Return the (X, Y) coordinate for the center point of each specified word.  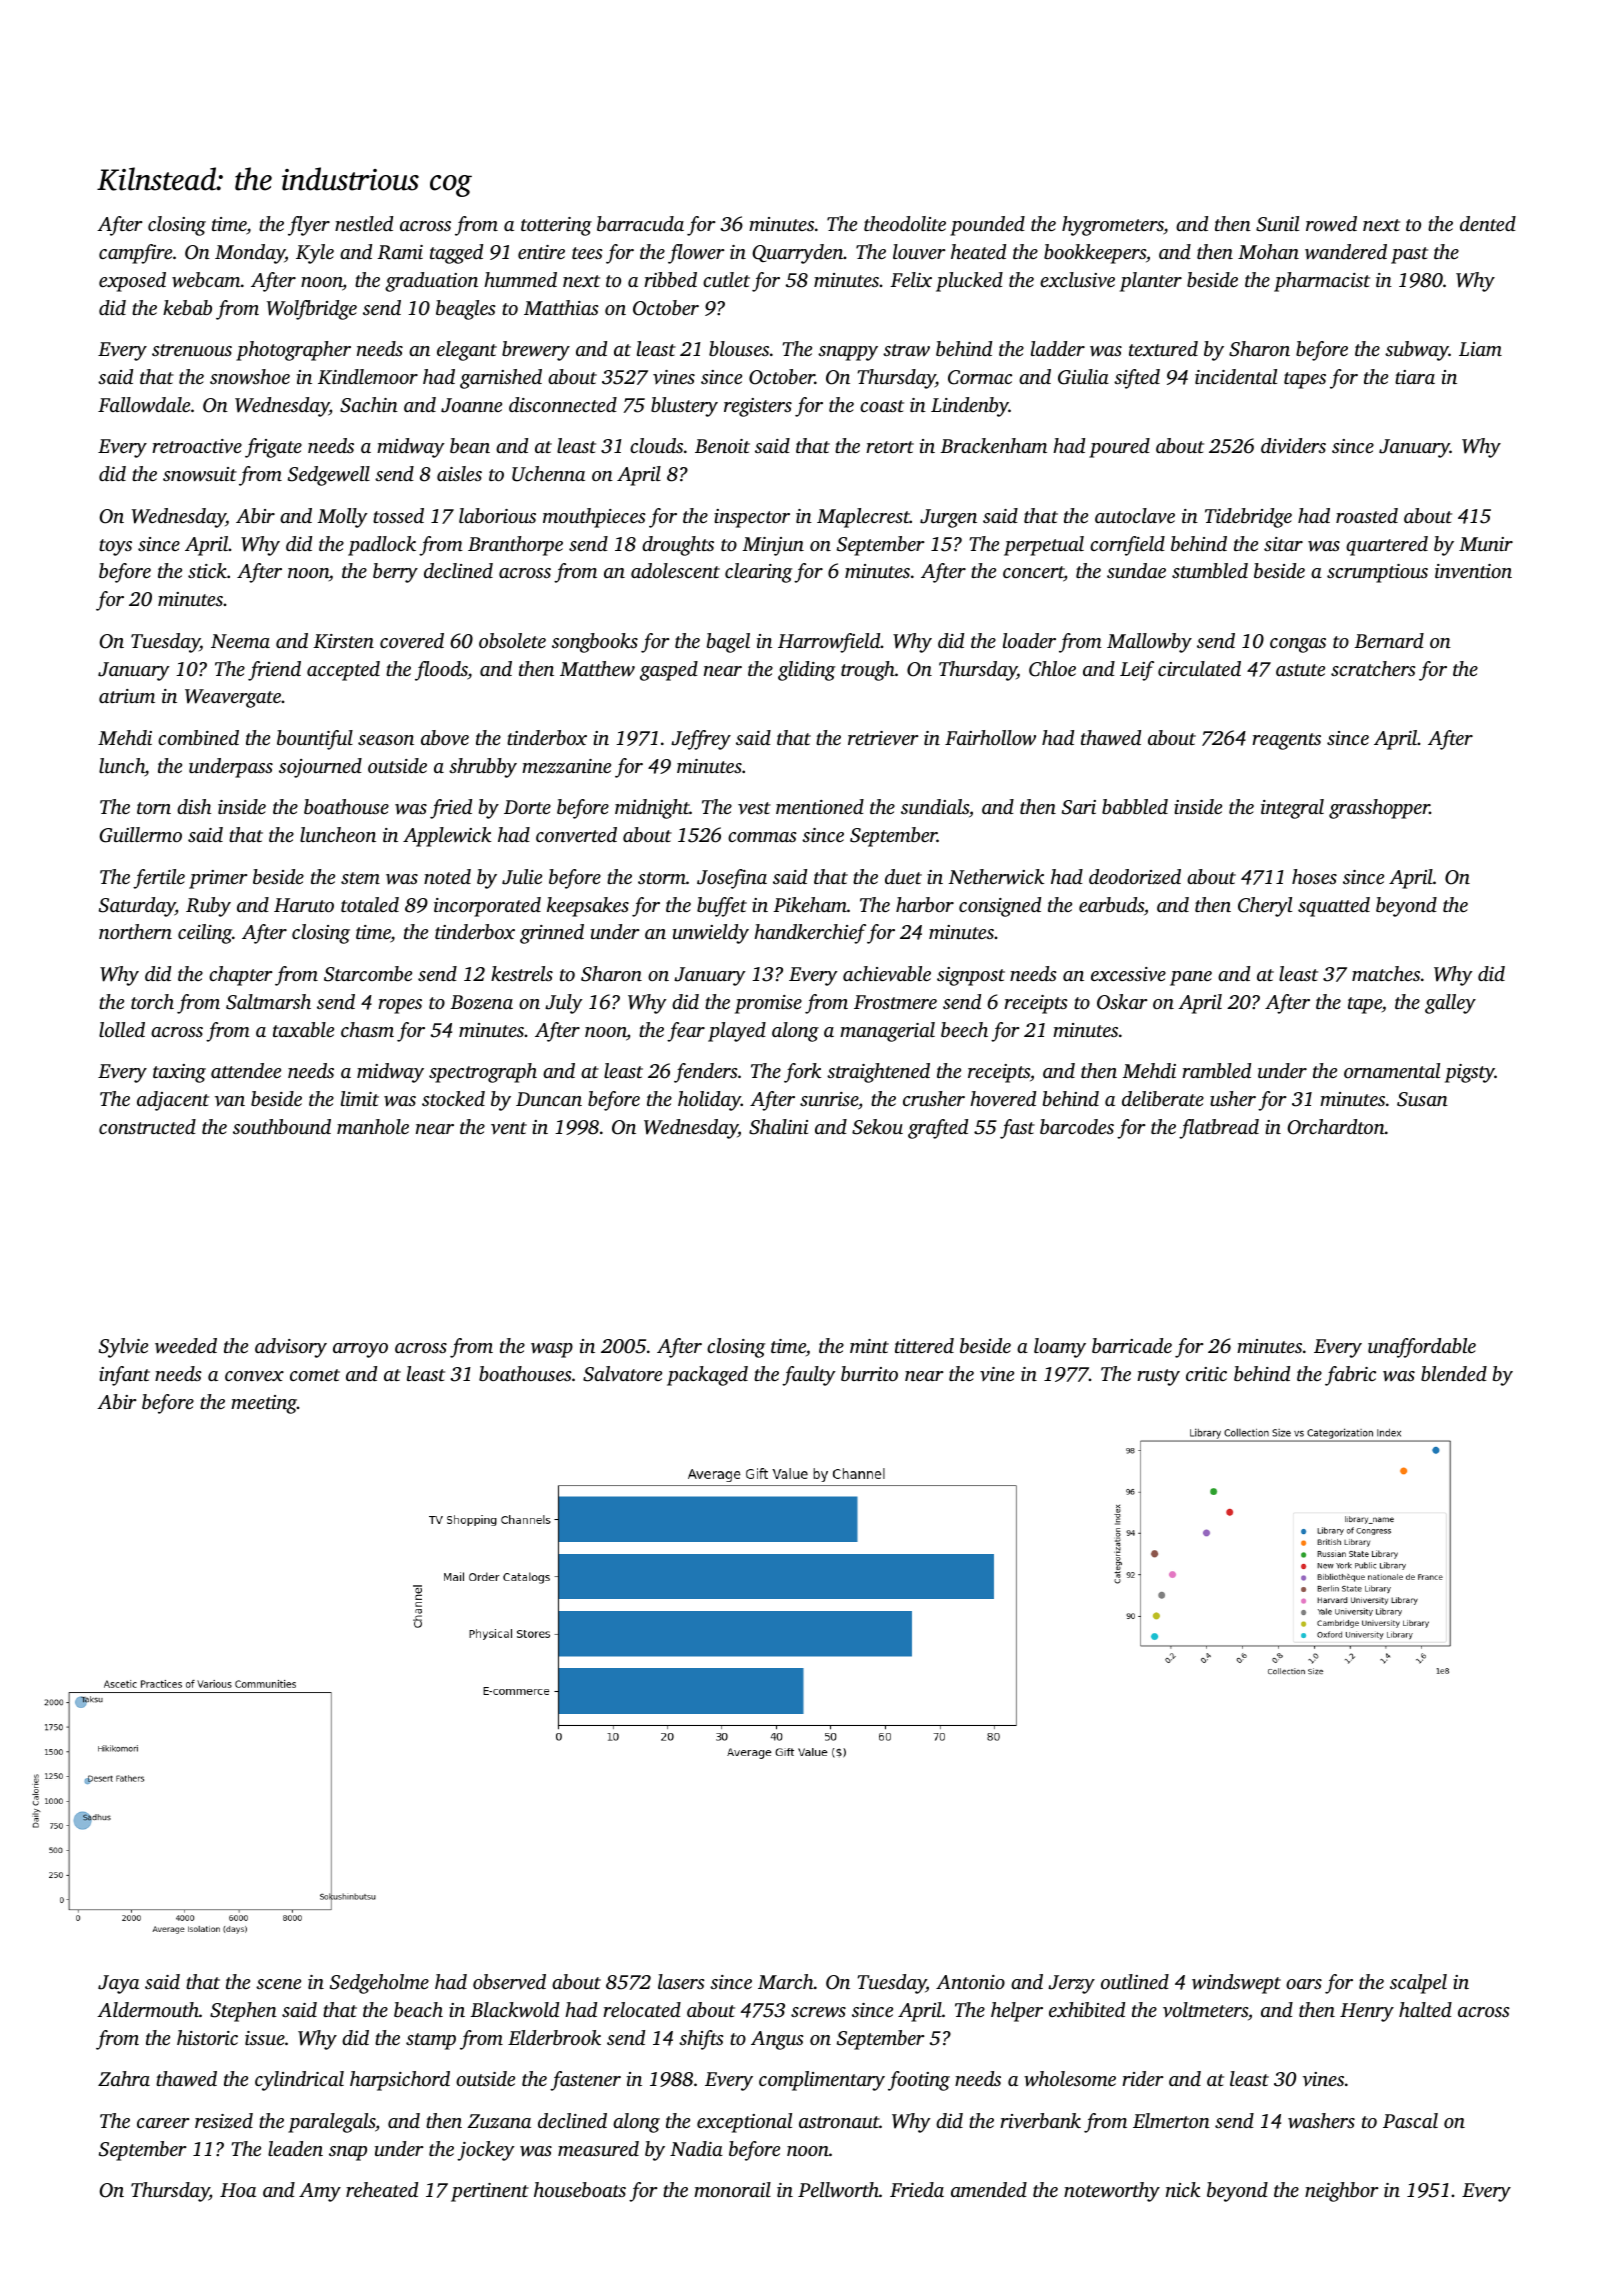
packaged (707, 1376)
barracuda (640, 223)
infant (124, 1376)
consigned (1000, 907)
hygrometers (1113, 226)
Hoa (238, 2190)
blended (1454, 1373)
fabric (1350, 1376)
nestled (364, 223)
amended (989, 2189)
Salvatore (622, 1374)
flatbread (1219, 1129)
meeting (264, 1404)
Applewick (447, 837)
